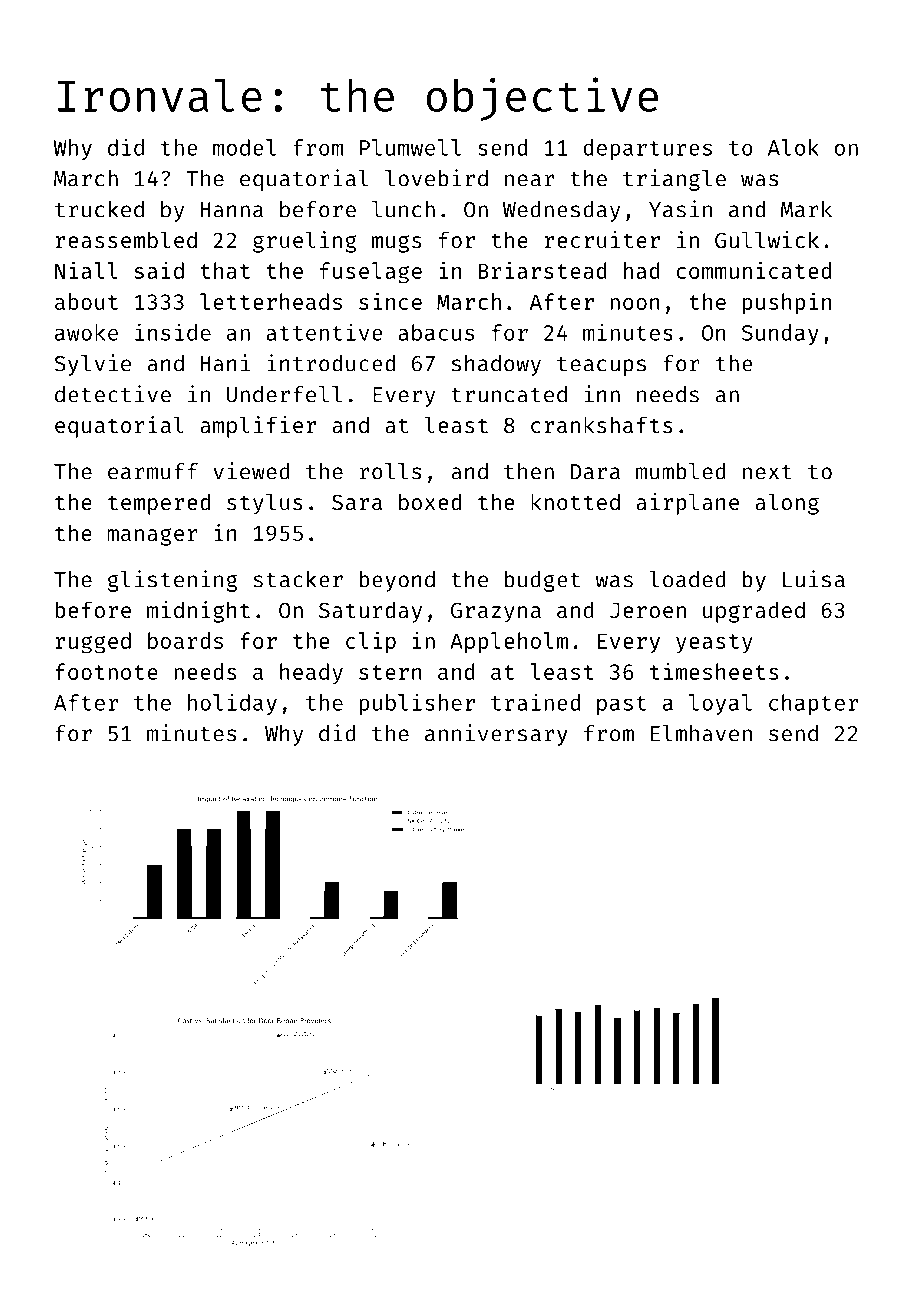 Image resolution: width=924 pixels, height=1311 pixels. Describe the element at coordinates (86, 332) in the screenshot. I see `awoke` at that location.
